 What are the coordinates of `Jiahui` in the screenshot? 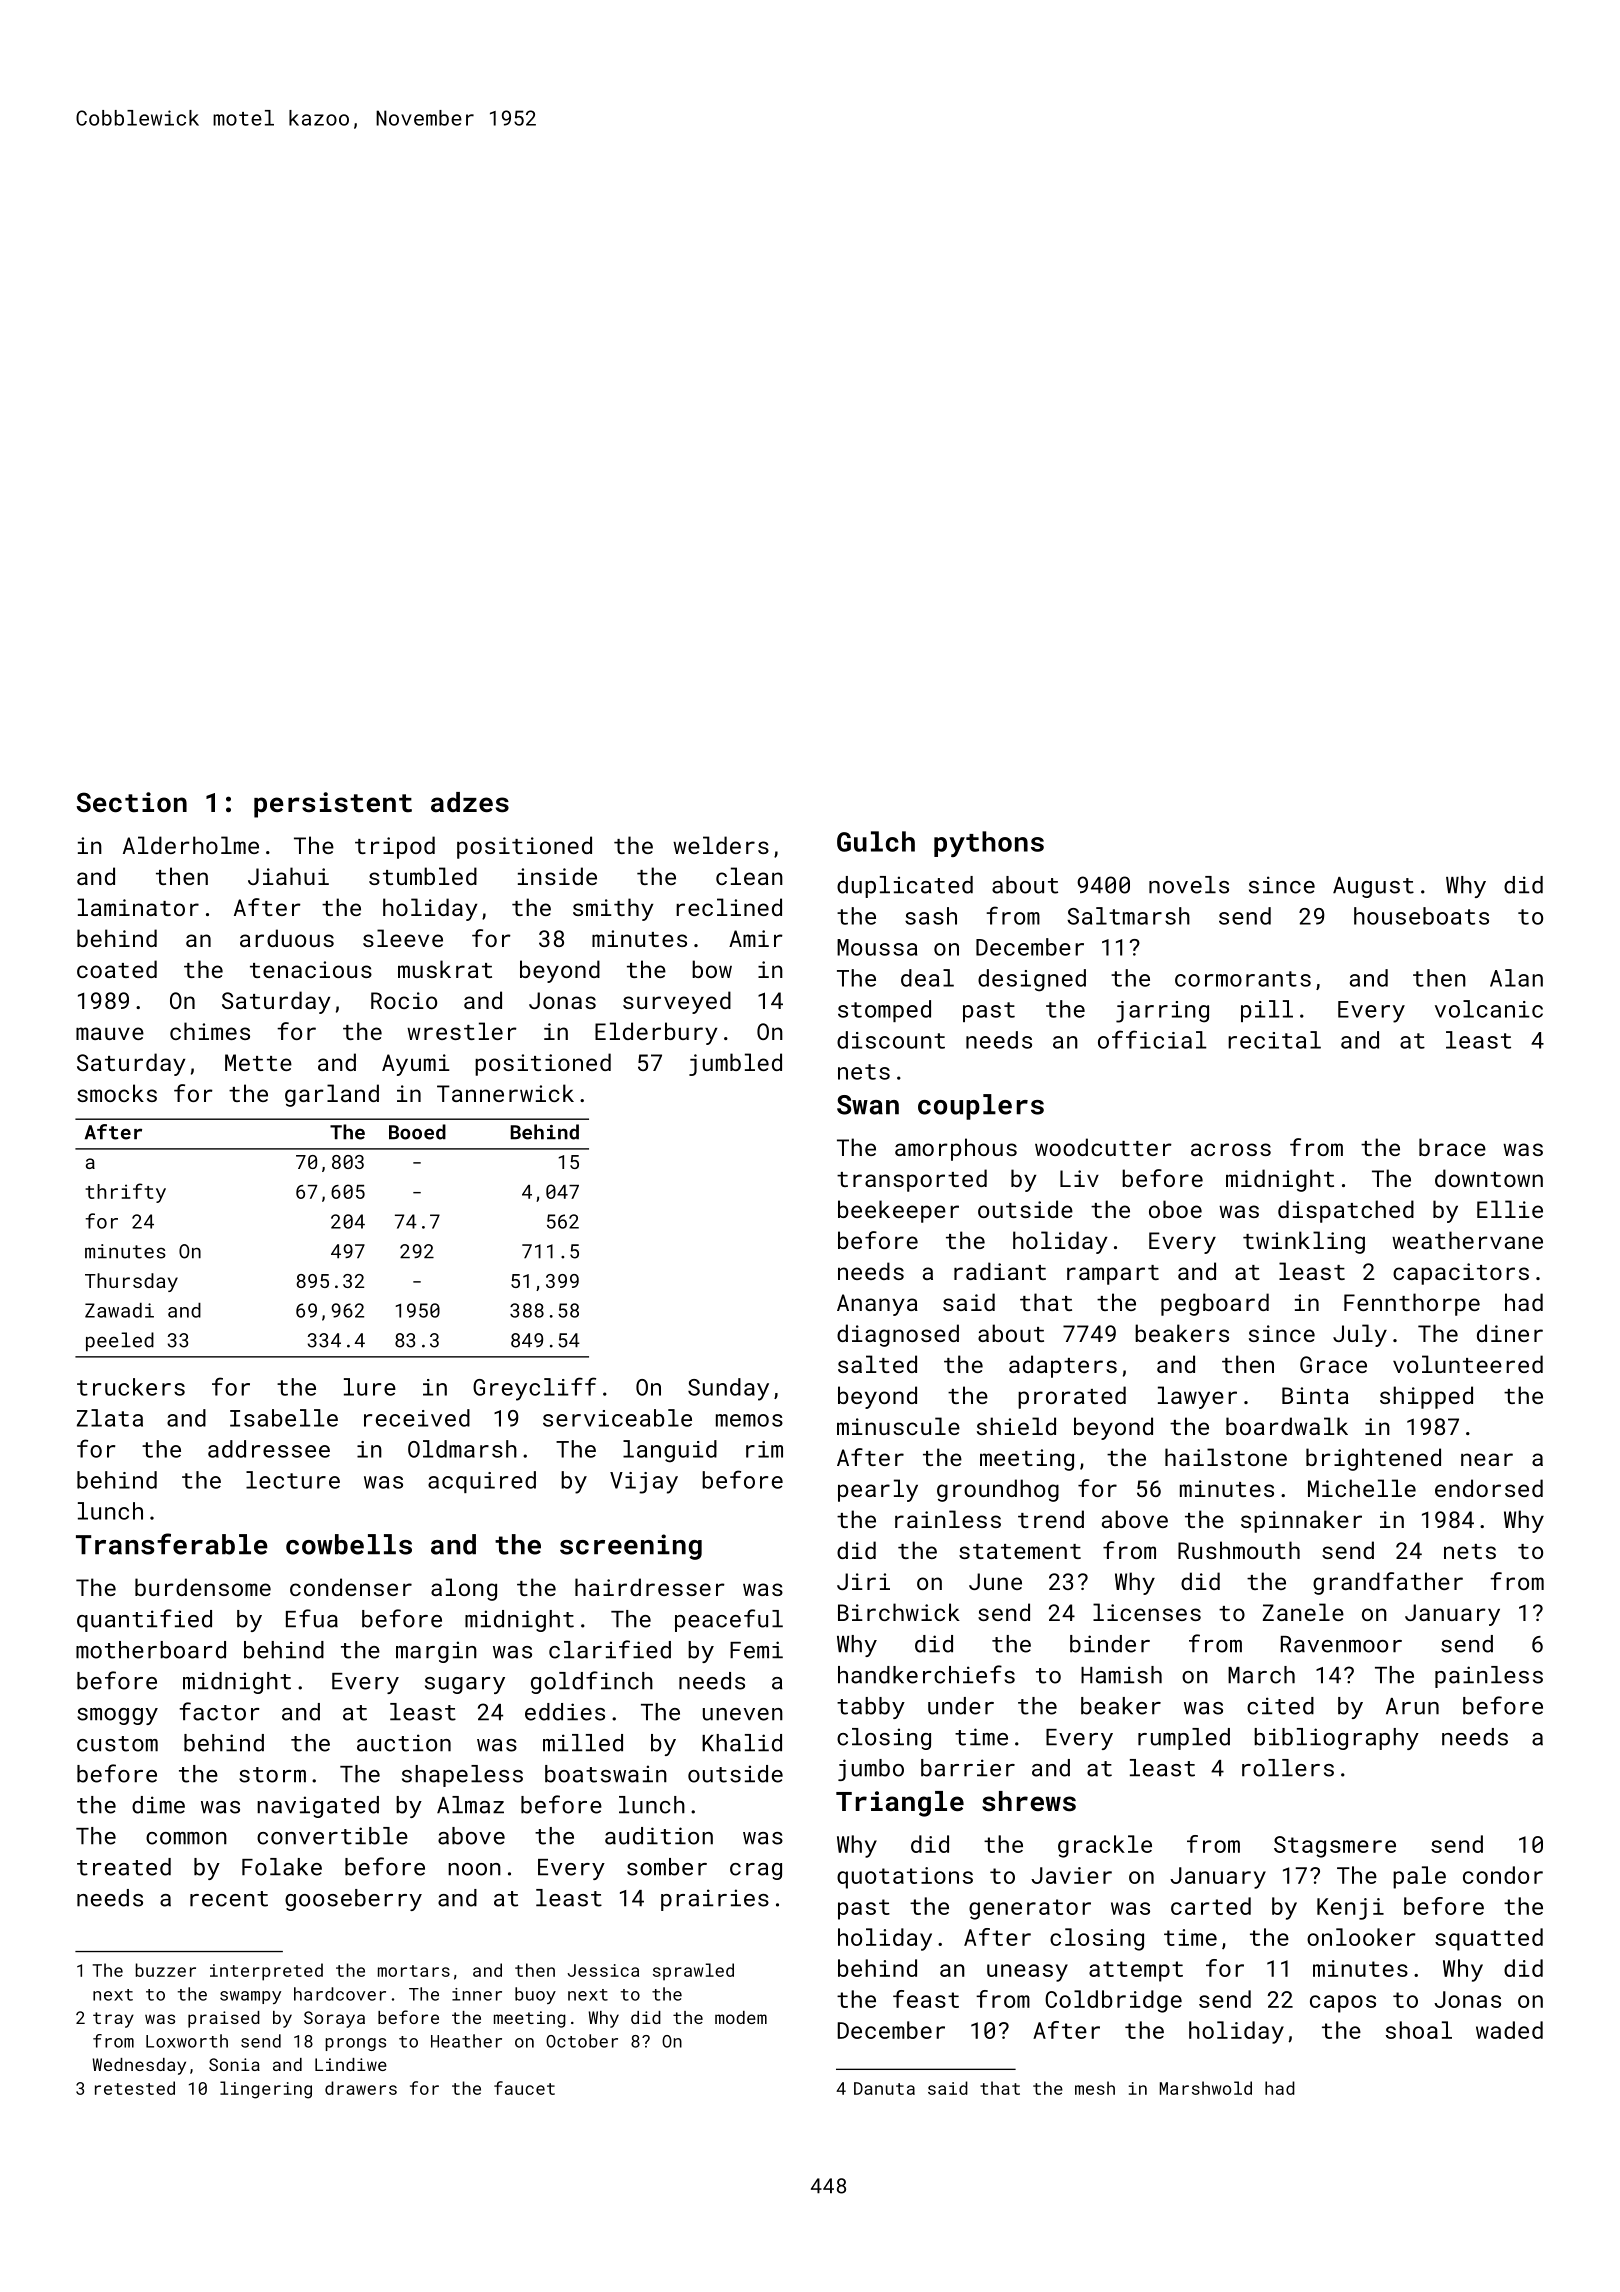 It's located at (288, 876).
